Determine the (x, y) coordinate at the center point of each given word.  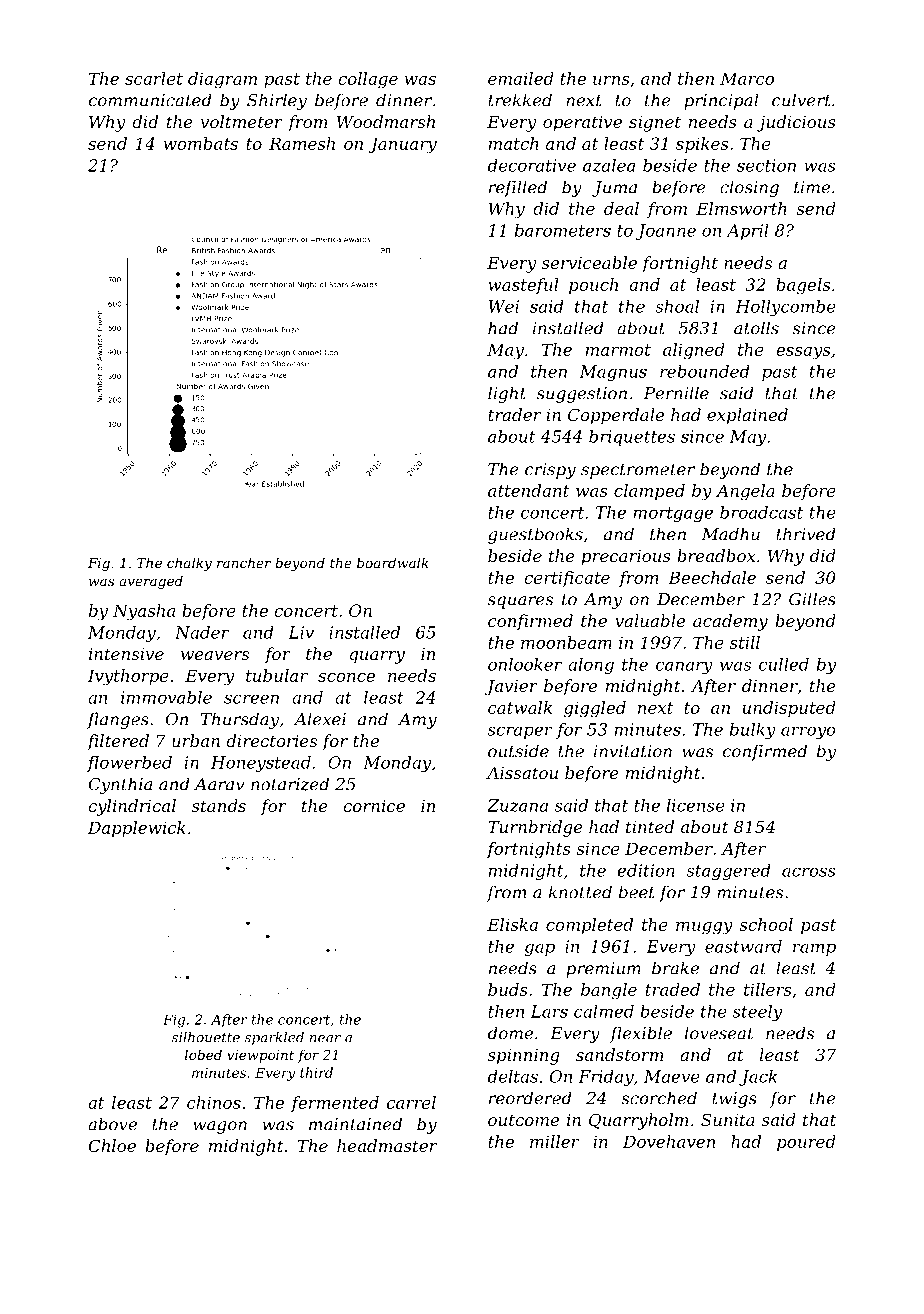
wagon (220, 1127)
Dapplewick (137, 829)
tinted (650, 826)
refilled (518, 188)
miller (554, 1141)
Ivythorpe (128, 677)
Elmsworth (741, 208)
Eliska (512, 924)
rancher (244, 562)
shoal (677, 306)
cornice (374, 806)
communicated (150, 100)
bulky (753, 731)
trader (514, 414)
